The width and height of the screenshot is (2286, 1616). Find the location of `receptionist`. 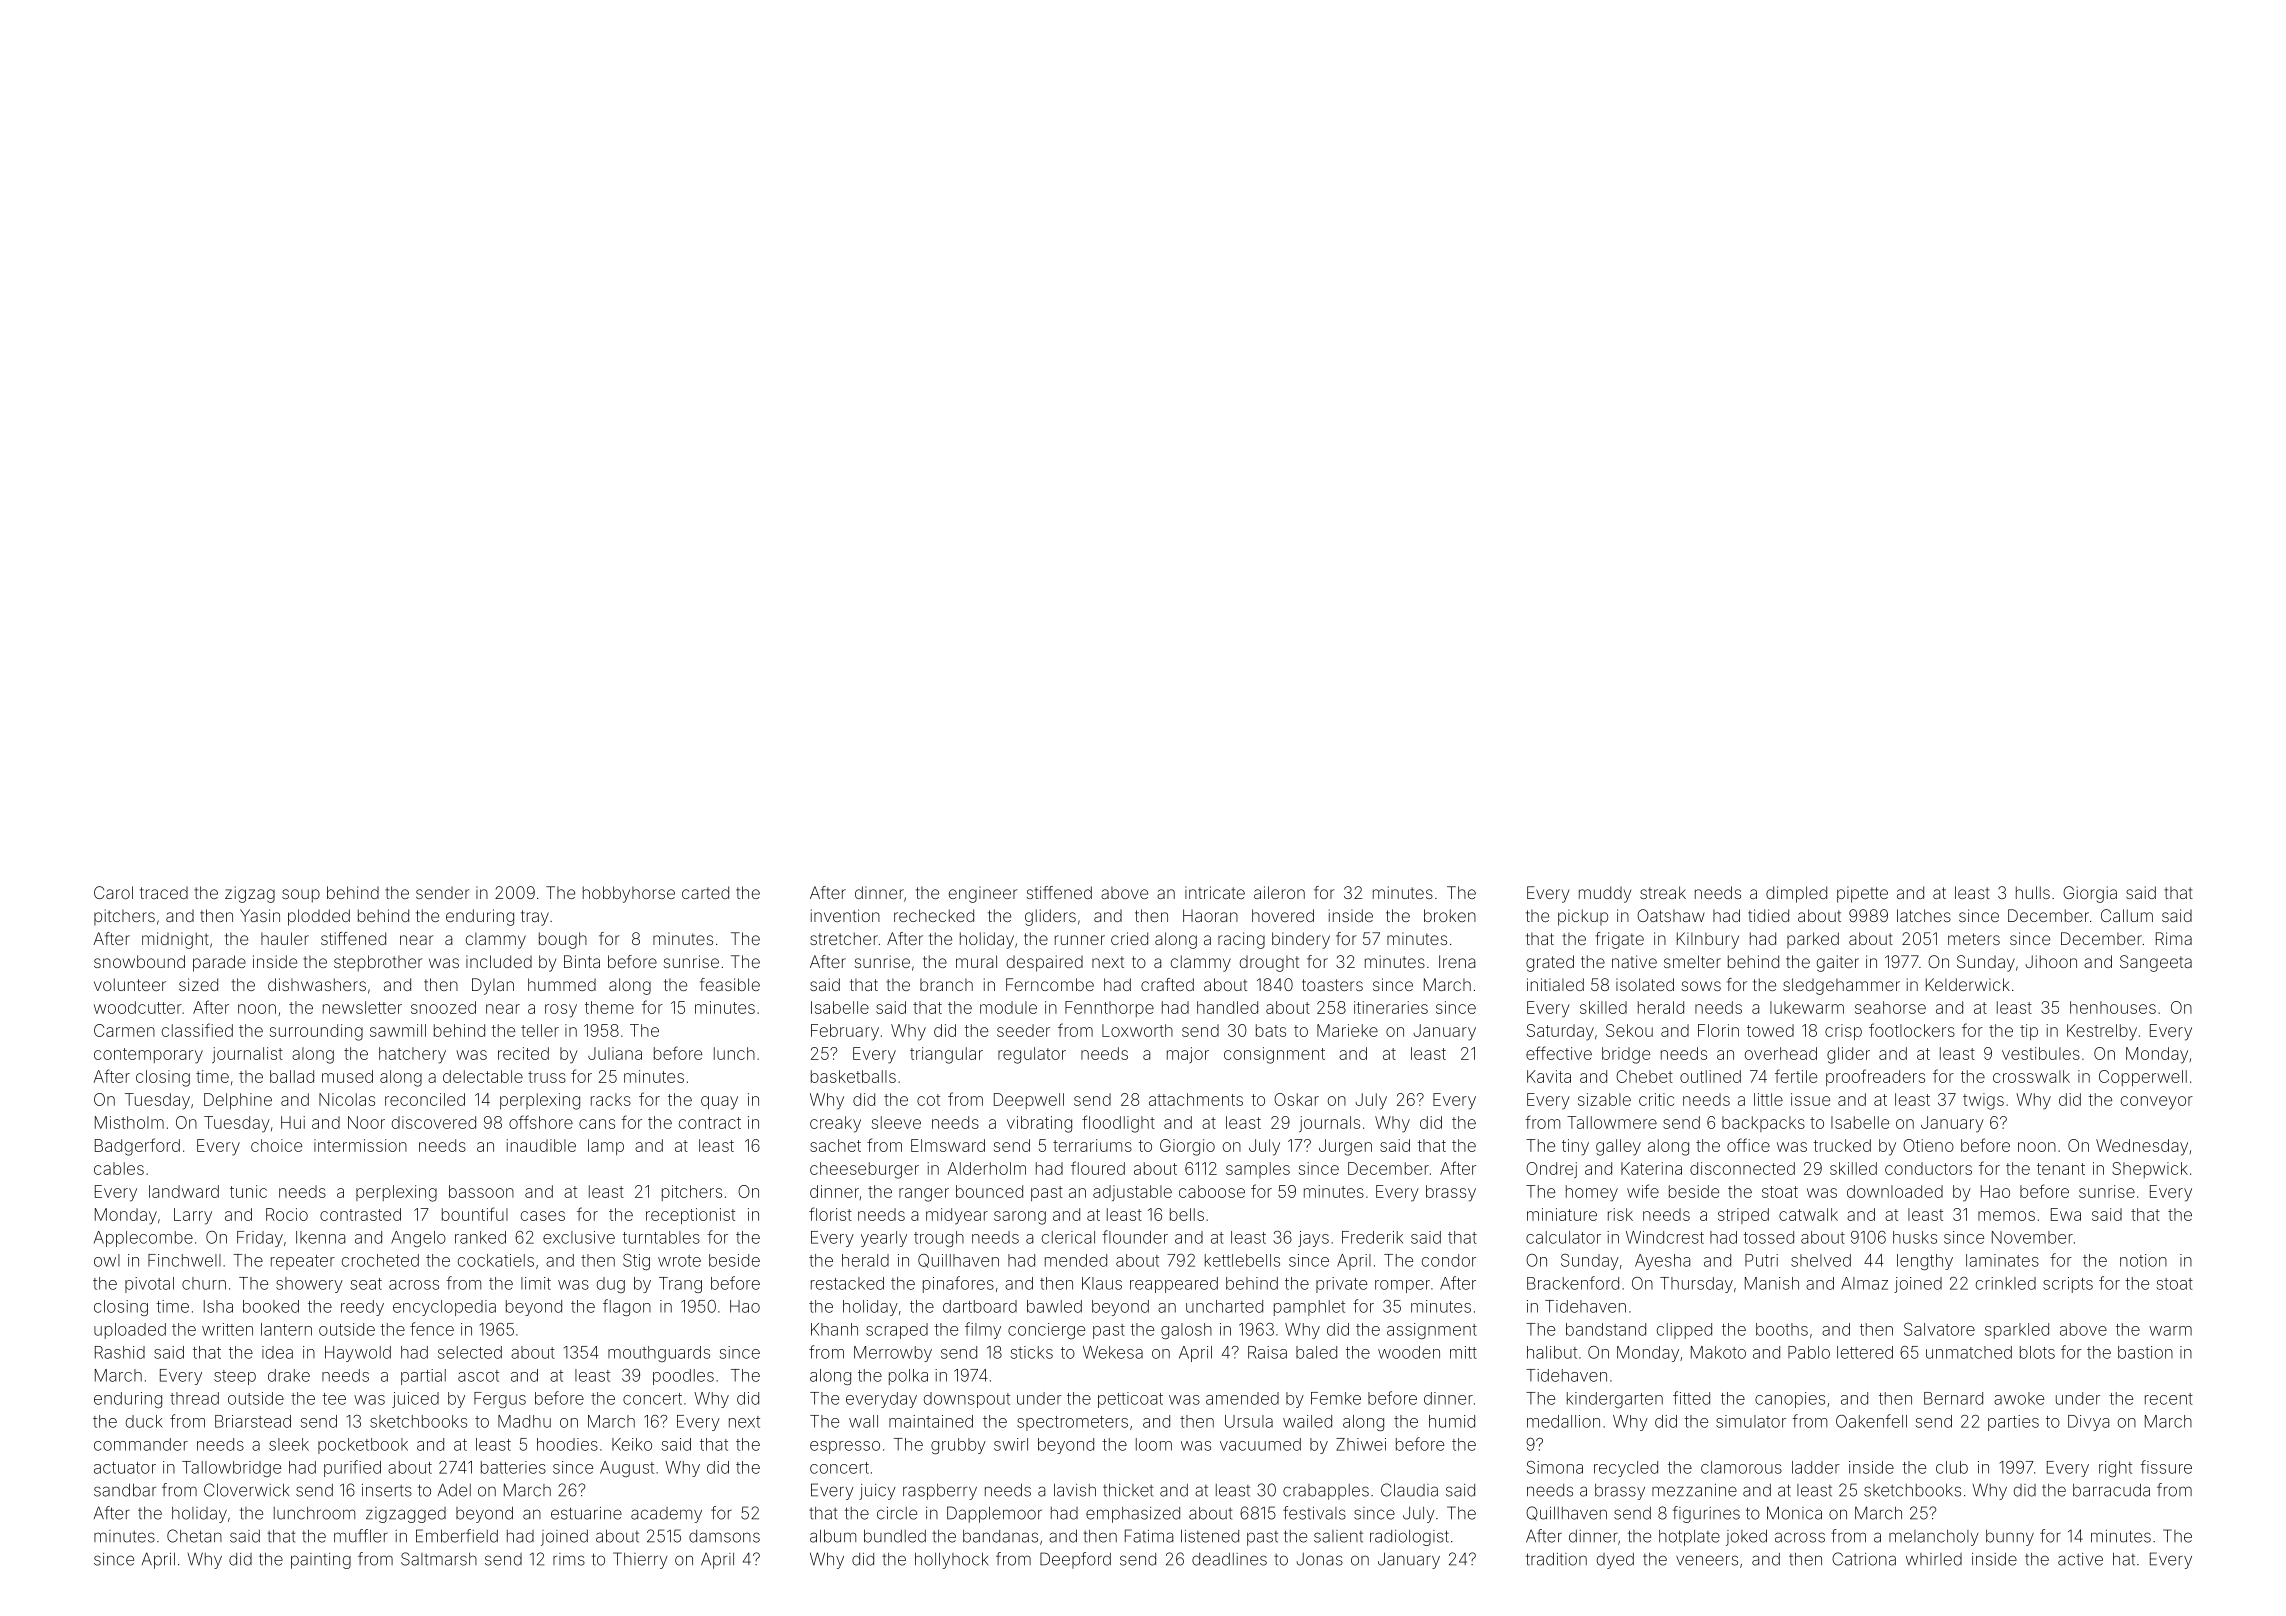

receptionist is located at coordinates (690, 1216).
